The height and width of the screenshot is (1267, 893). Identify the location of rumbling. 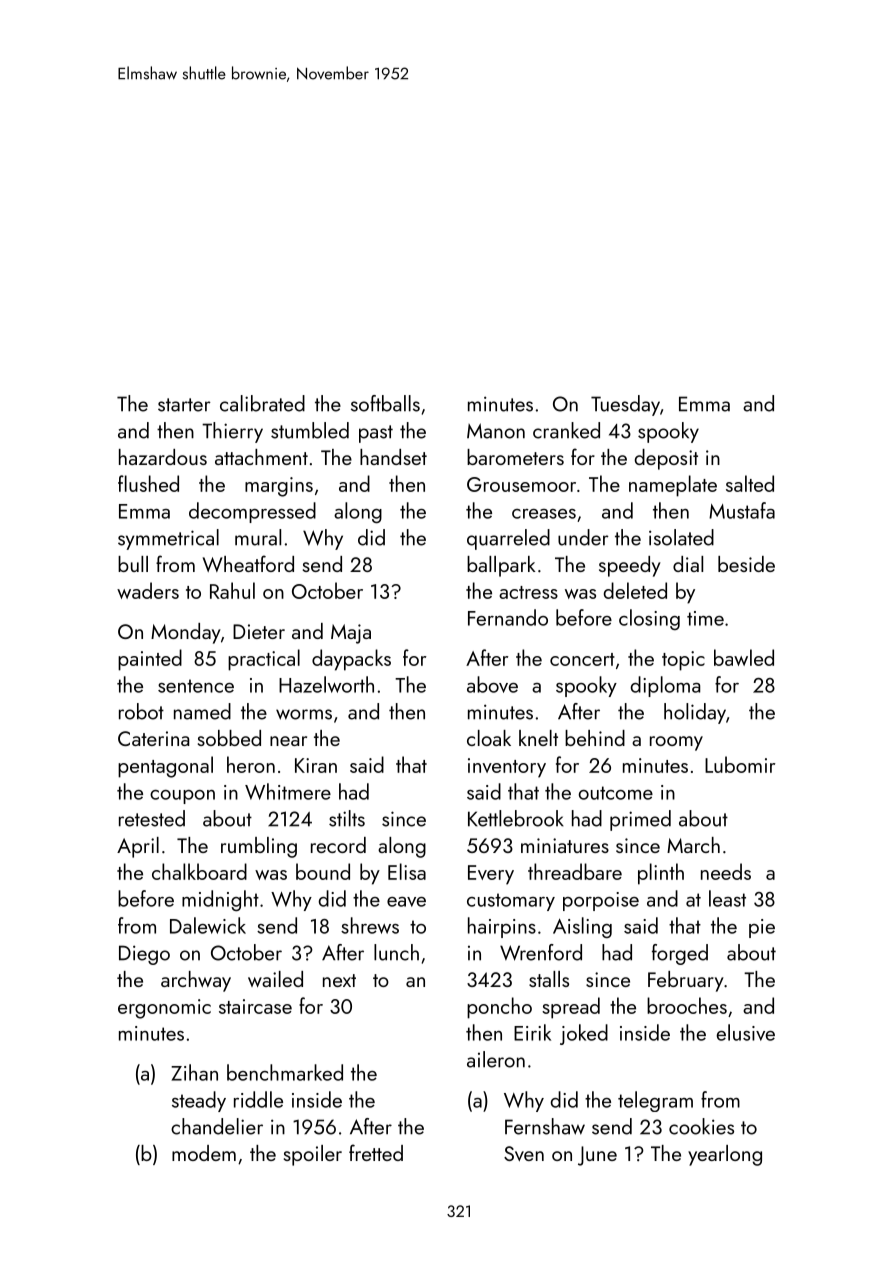
(259, 847).
